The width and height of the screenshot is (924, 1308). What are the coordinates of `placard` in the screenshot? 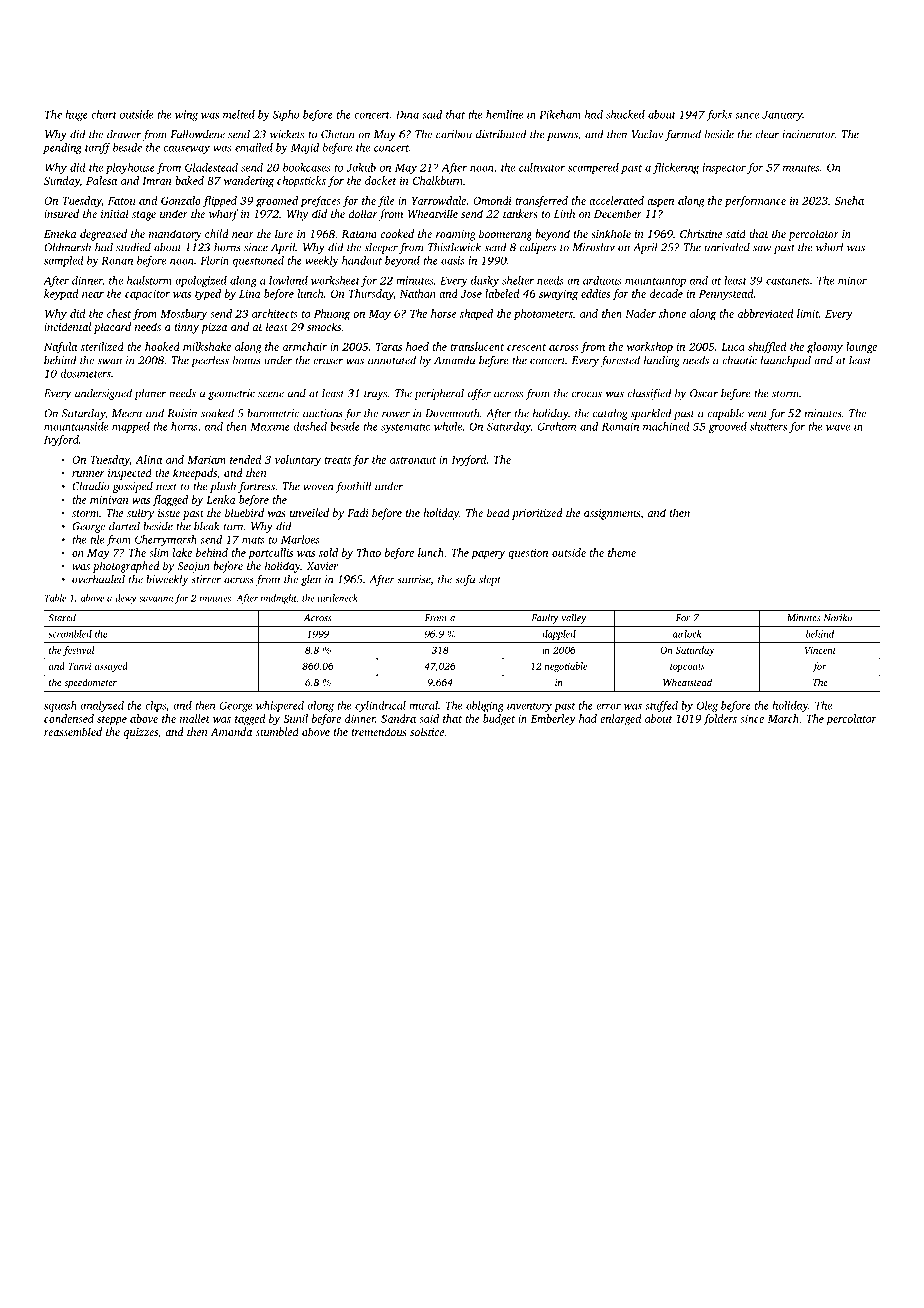 It's located at (112, 328).
